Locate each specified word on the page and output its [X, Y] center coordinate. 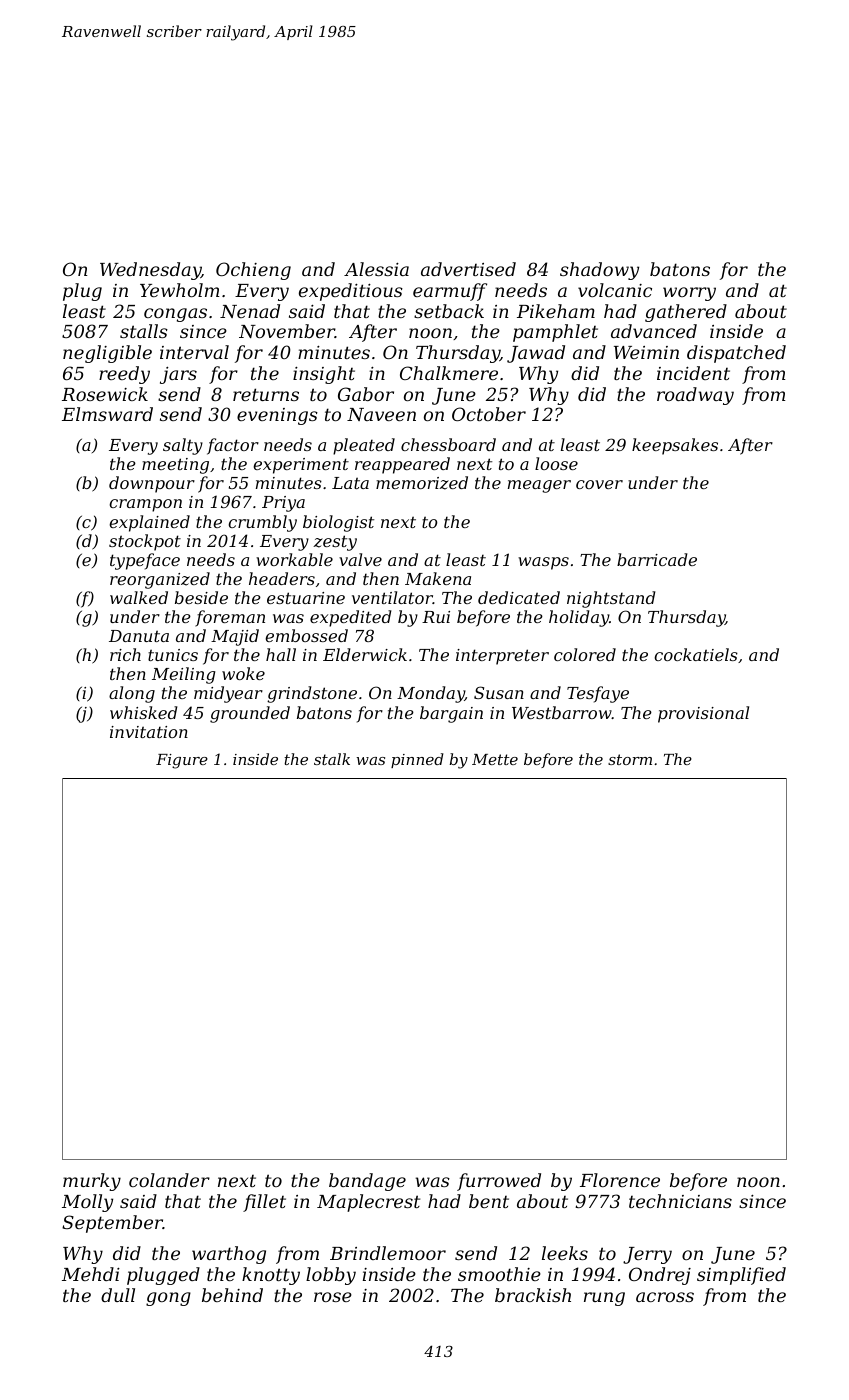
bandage [367, 1182]
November [287, 331]
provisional [703, 714]
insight [324, 375]
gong [168, 1299]
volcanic [615, 290]
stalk [332, 759]
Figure [182, 761]
